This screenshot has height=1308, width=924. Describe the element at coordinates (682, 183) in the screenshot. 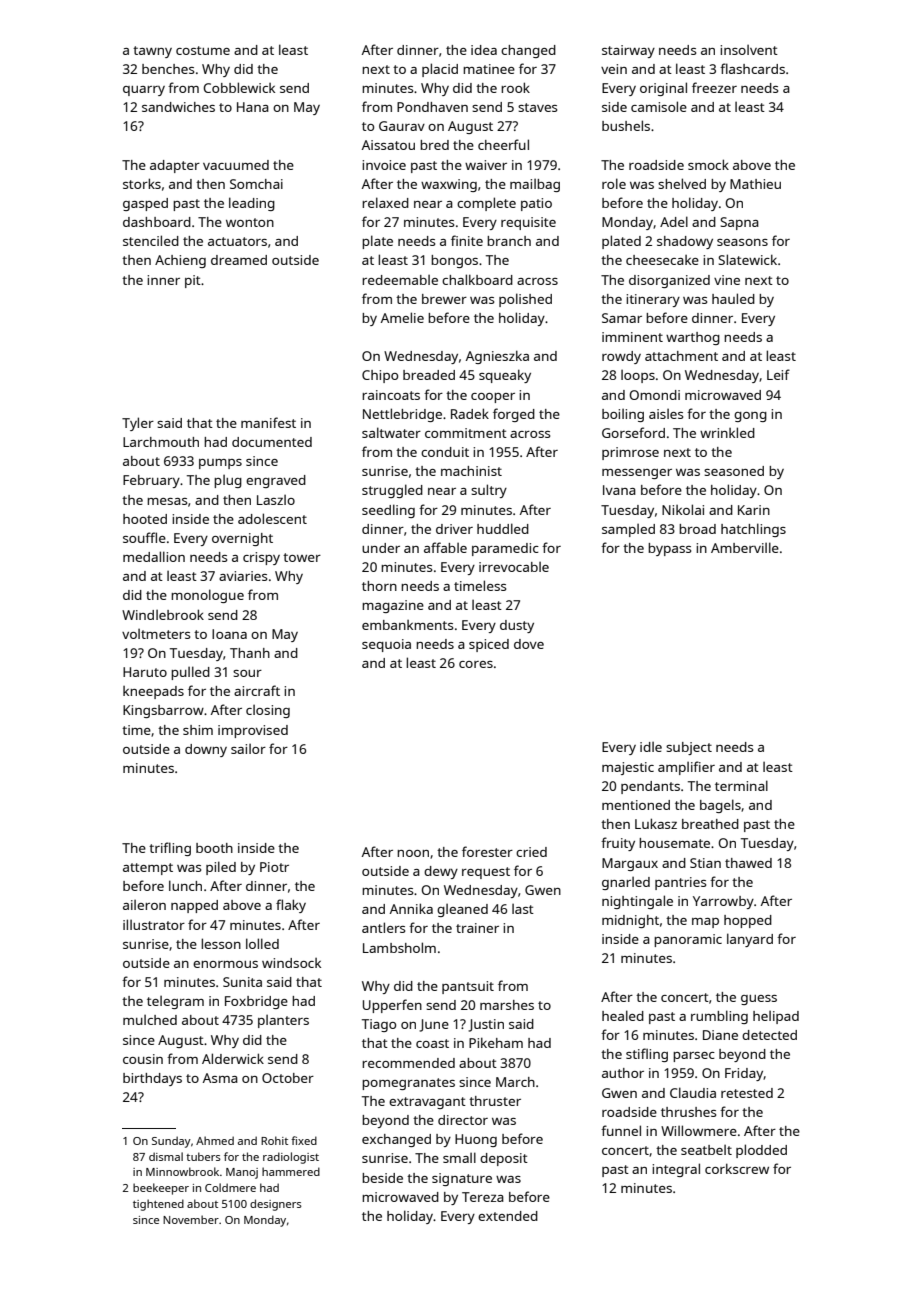

I see `shelved` at that location.
